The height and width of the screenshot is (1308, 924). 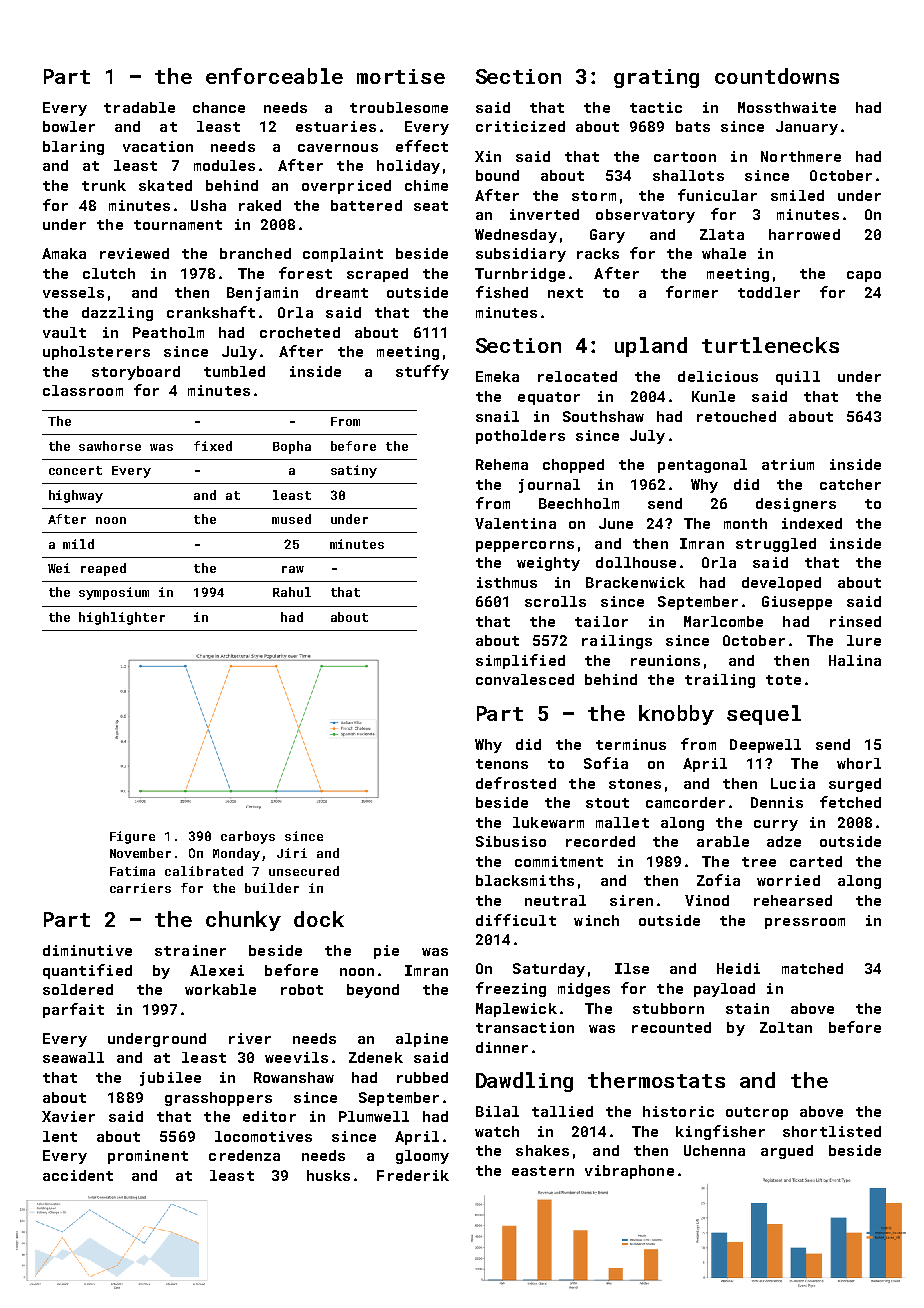 I want to click on mortise, so click(x=401, y=76).
